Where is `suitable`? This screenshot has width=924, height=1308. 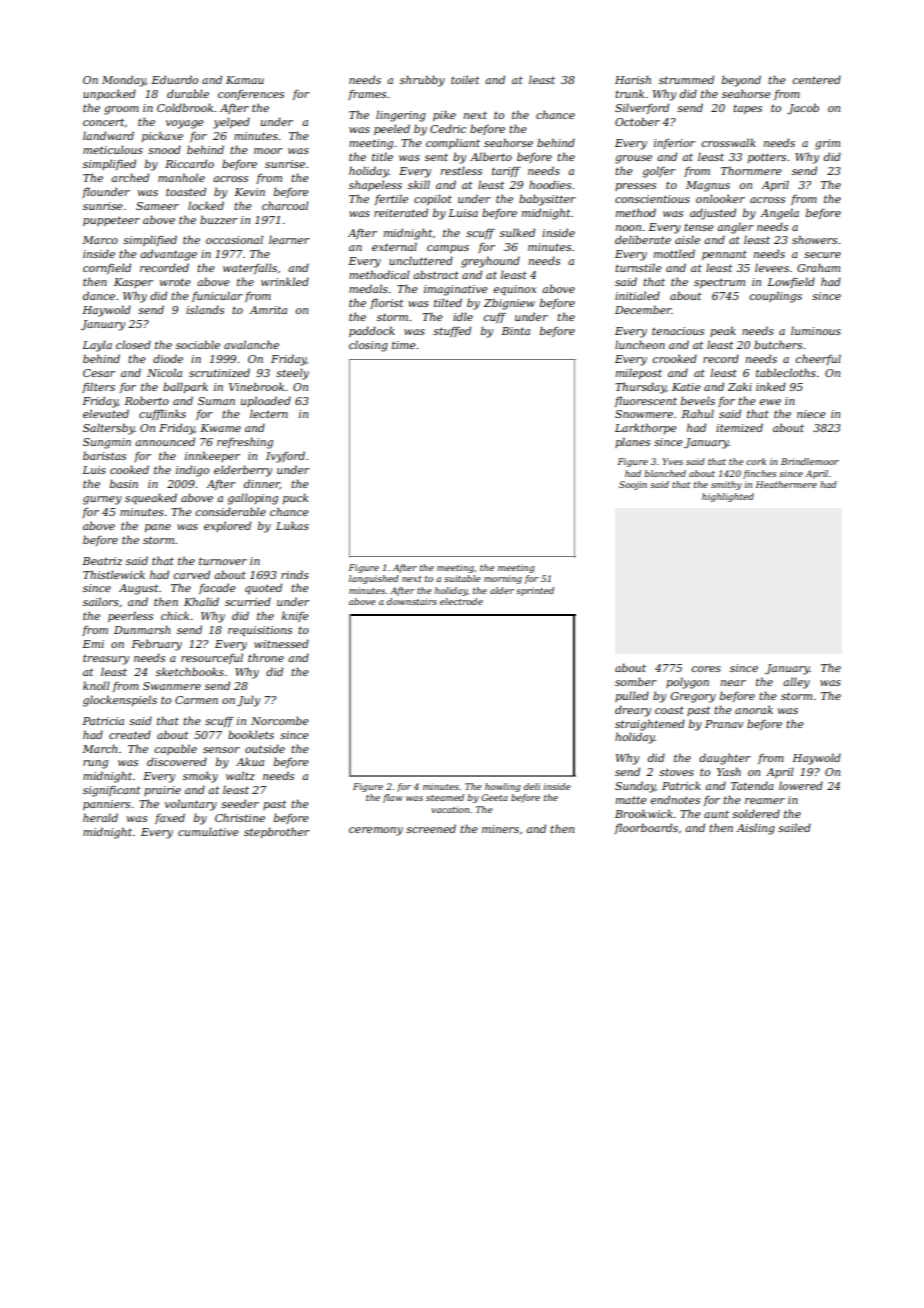
suitable is located at coordinates (462, 578).
